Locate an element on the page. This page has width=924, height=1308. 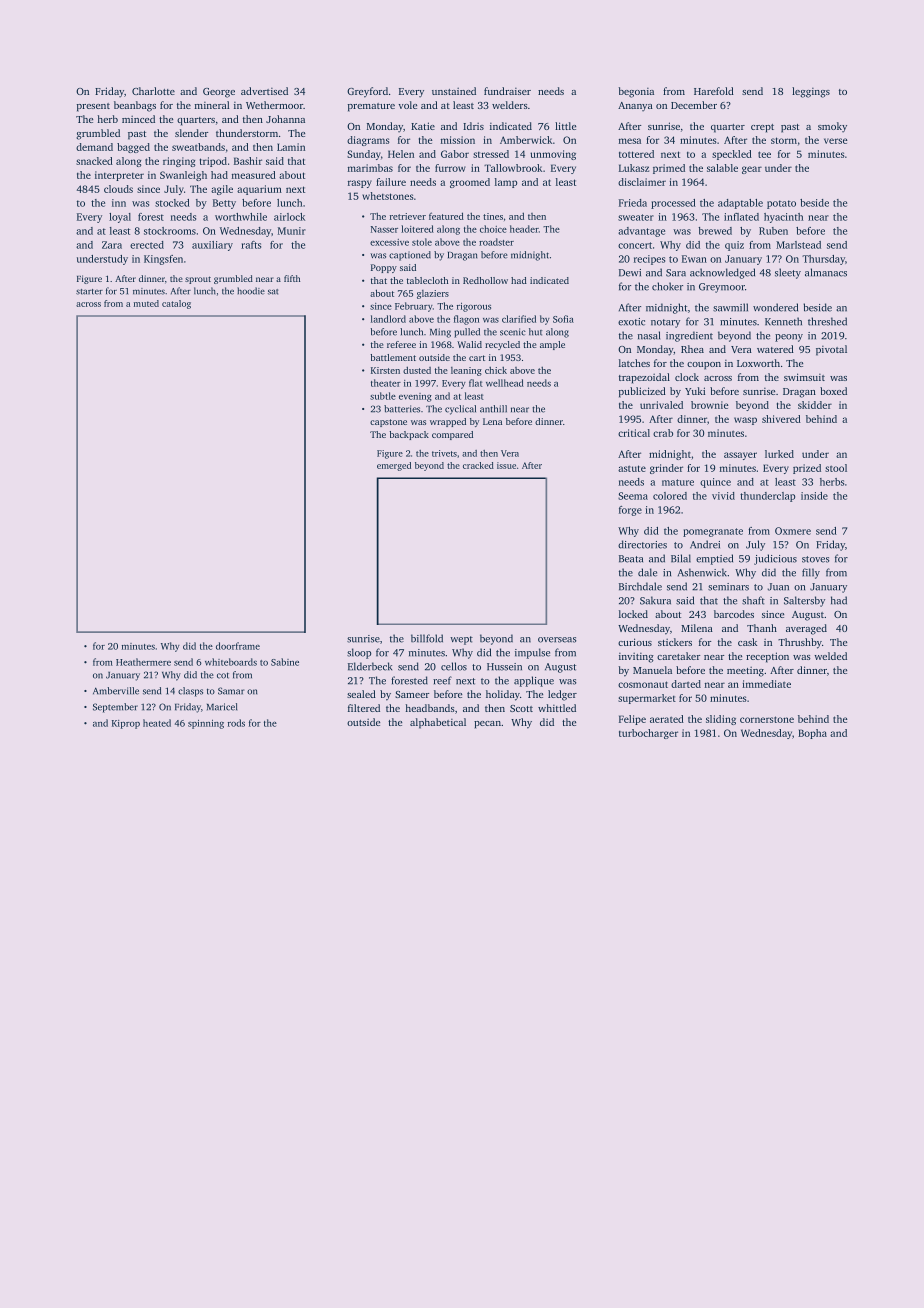
Heathermere is located at coordinates (143, 662).
